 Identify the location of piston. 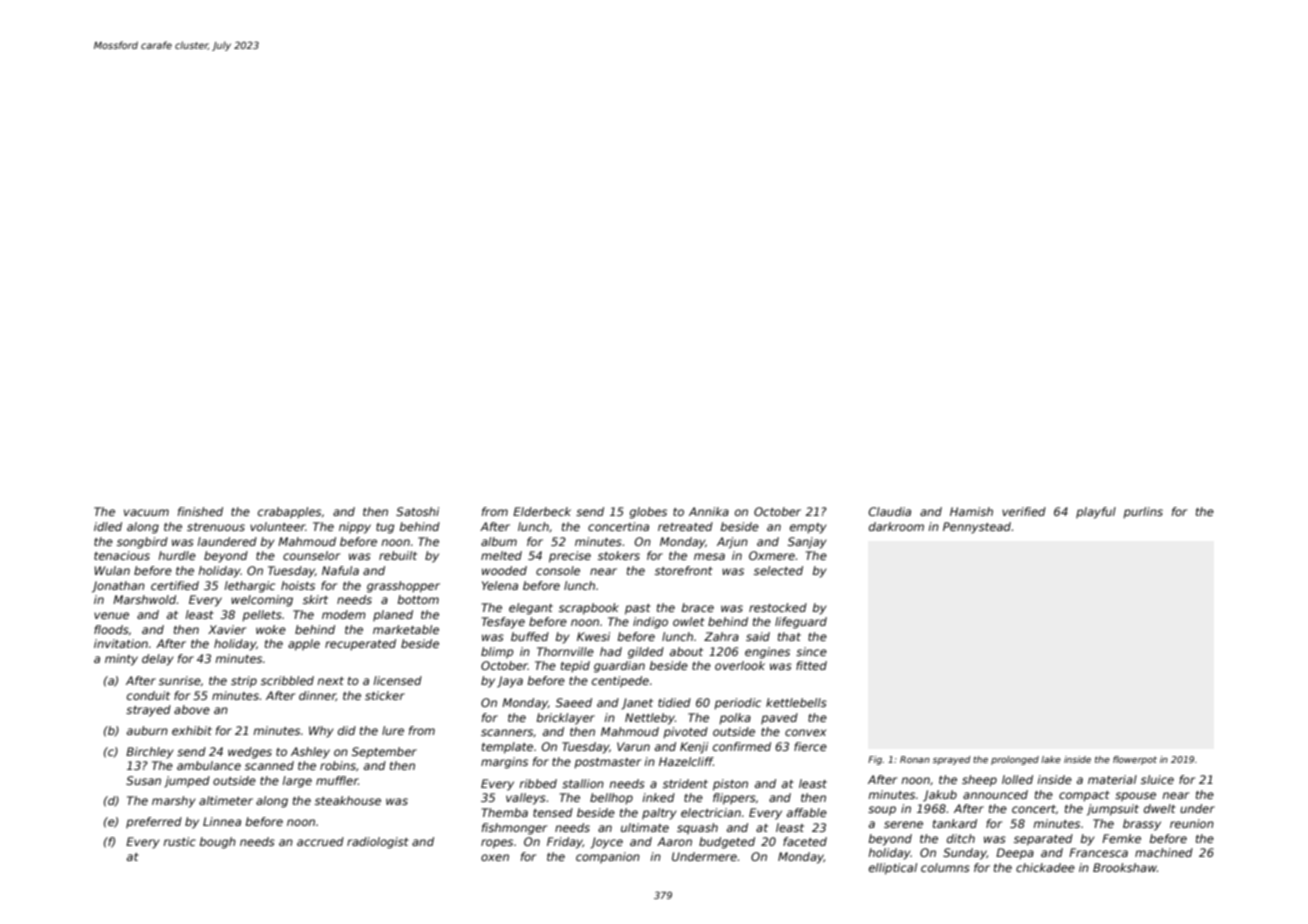
(730, 785).
